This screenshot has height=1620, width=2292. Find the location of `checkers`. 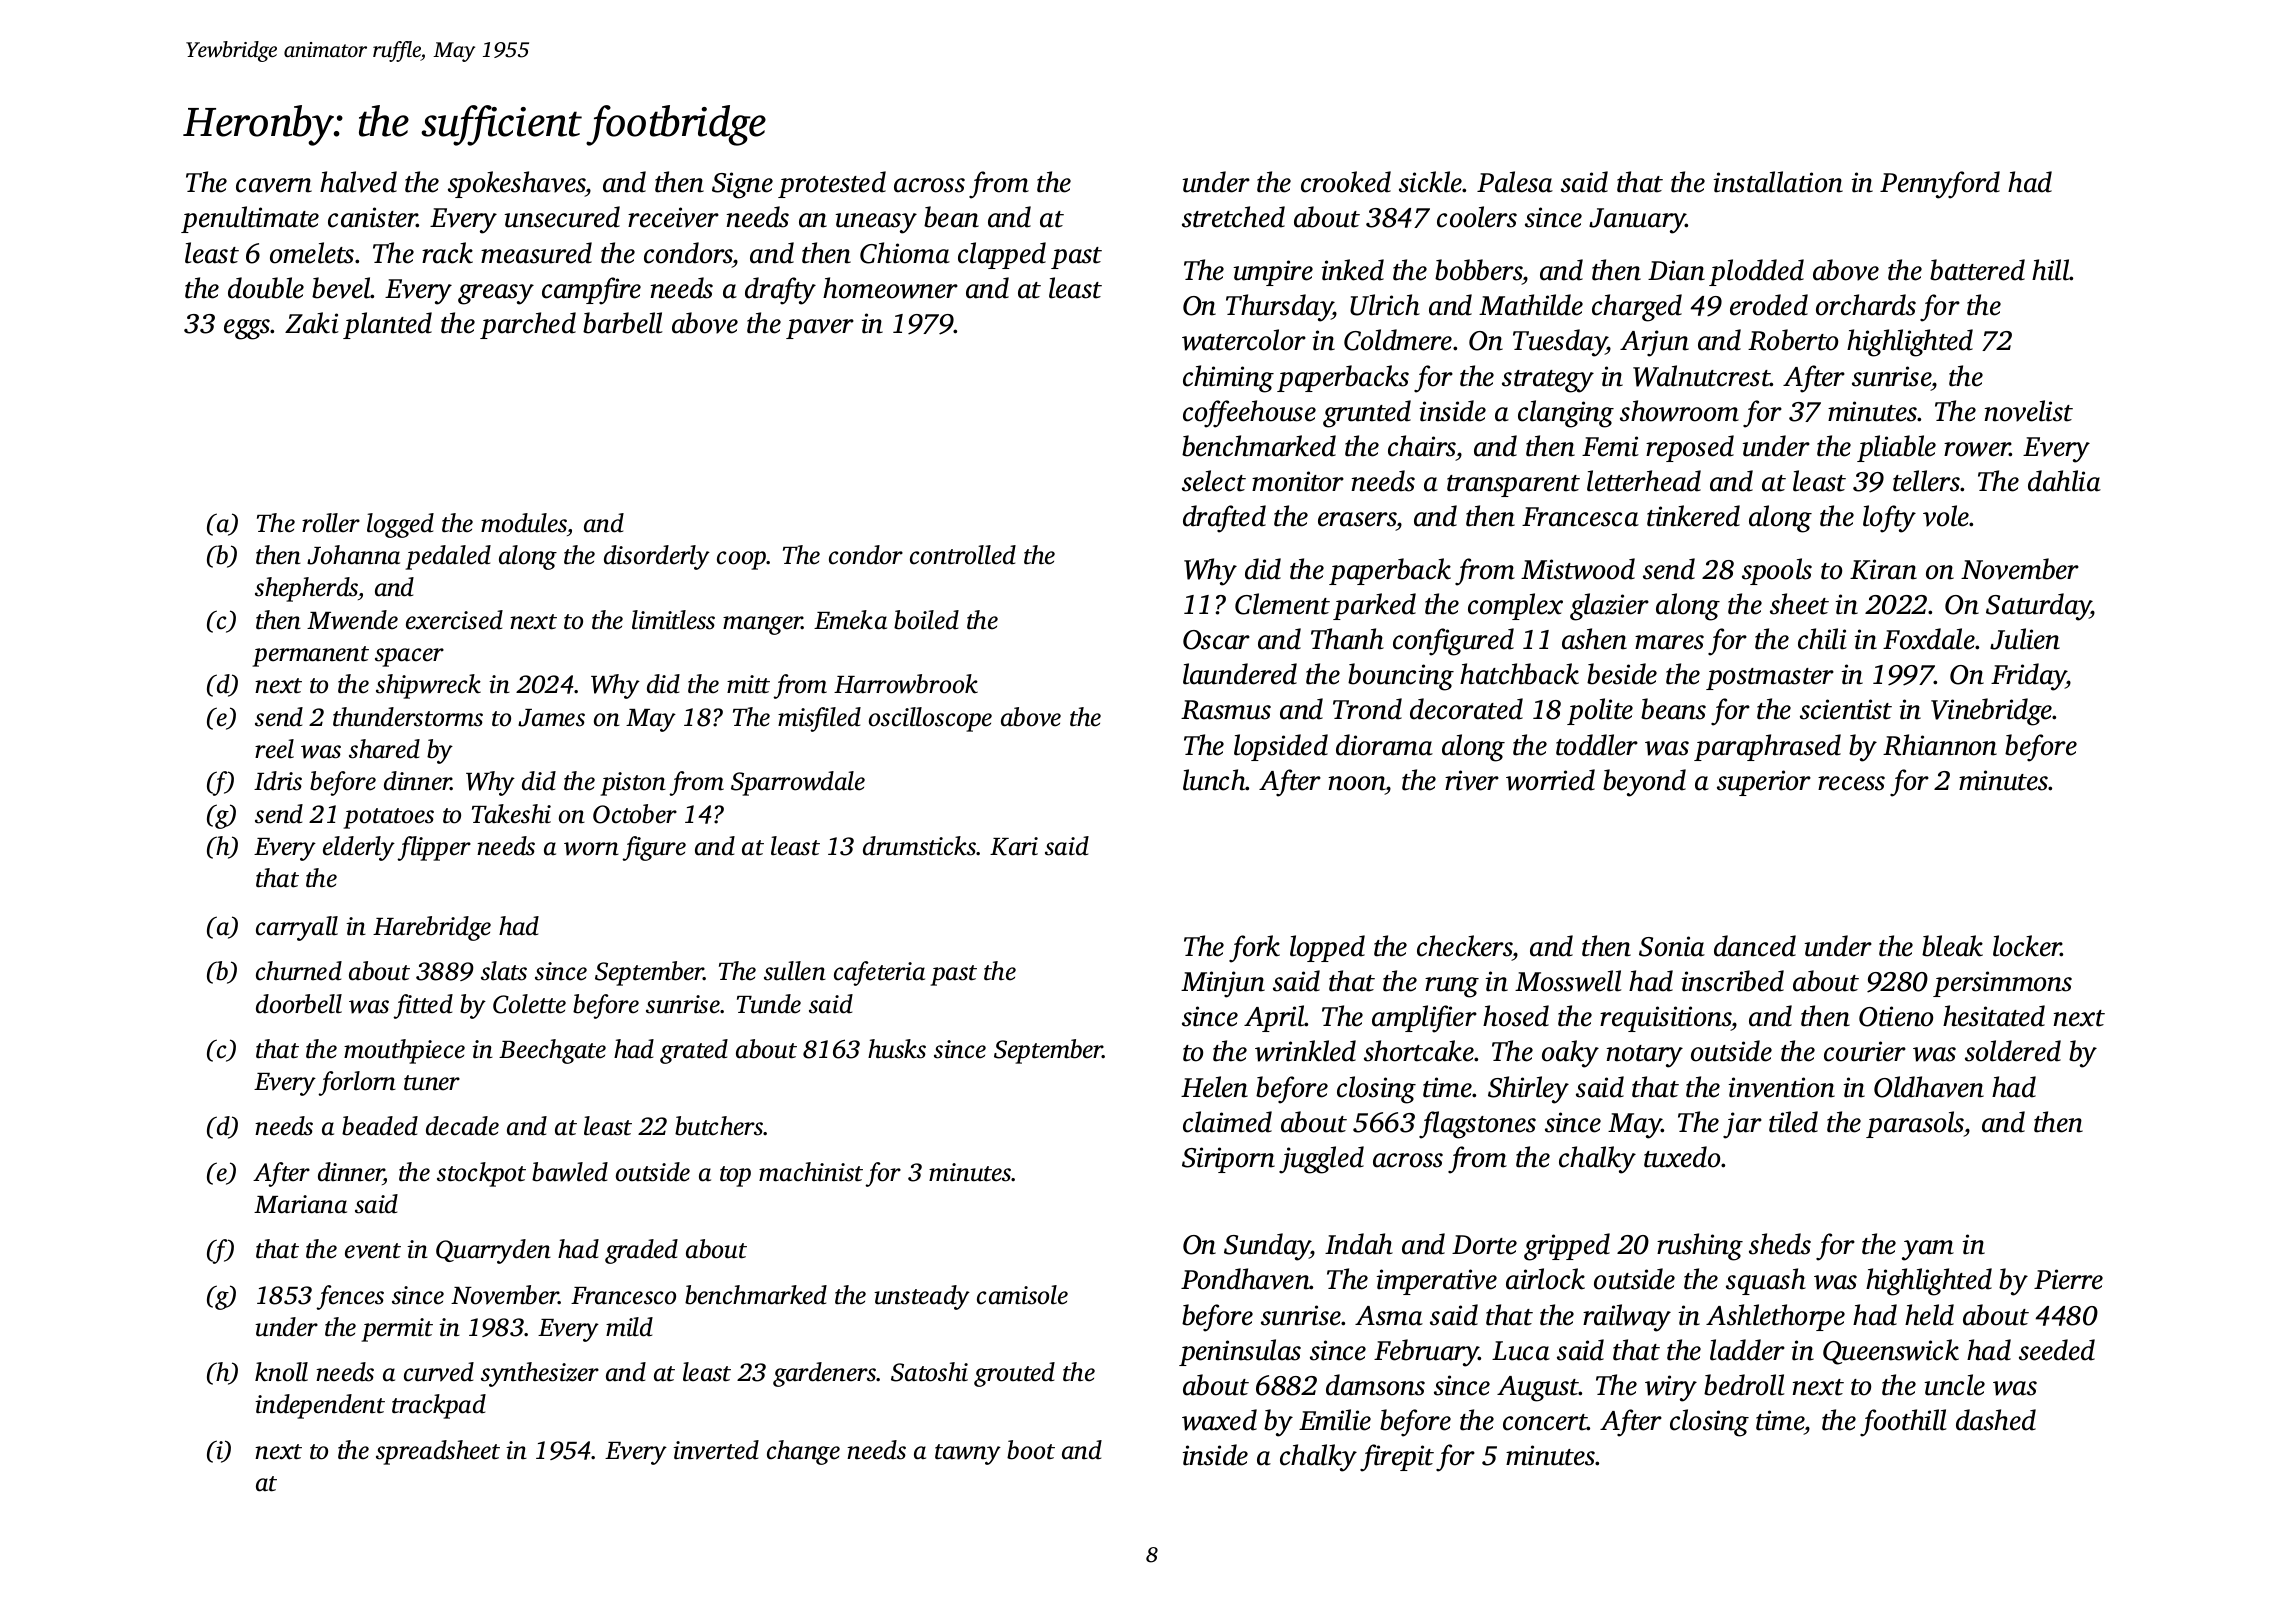

checkers is located at coordinates (1465, 946).
